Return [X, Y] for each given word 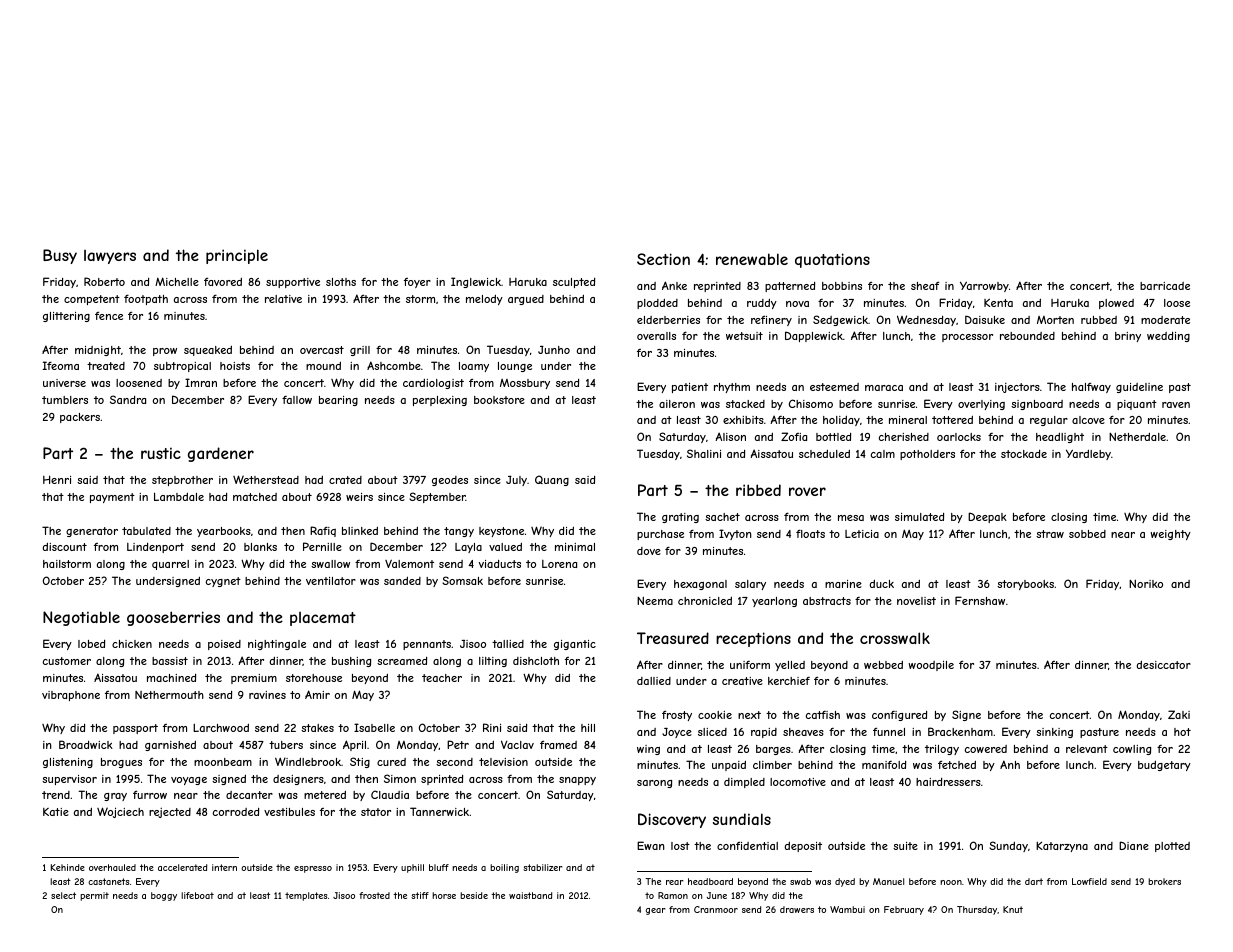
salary [750, 585]
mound [323, 366]
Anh [1010, 764]
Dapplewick [814, 336]
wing [648, 750]
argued [526, 300]
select [63, 895]
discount [65, 547]
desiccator [1164, 665]
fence [109, 315]
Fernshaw [980, 600]
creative [742, 681]
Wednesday [926, 320]
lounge [515, 367]
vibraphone [71, 696]
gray [115, 797]
